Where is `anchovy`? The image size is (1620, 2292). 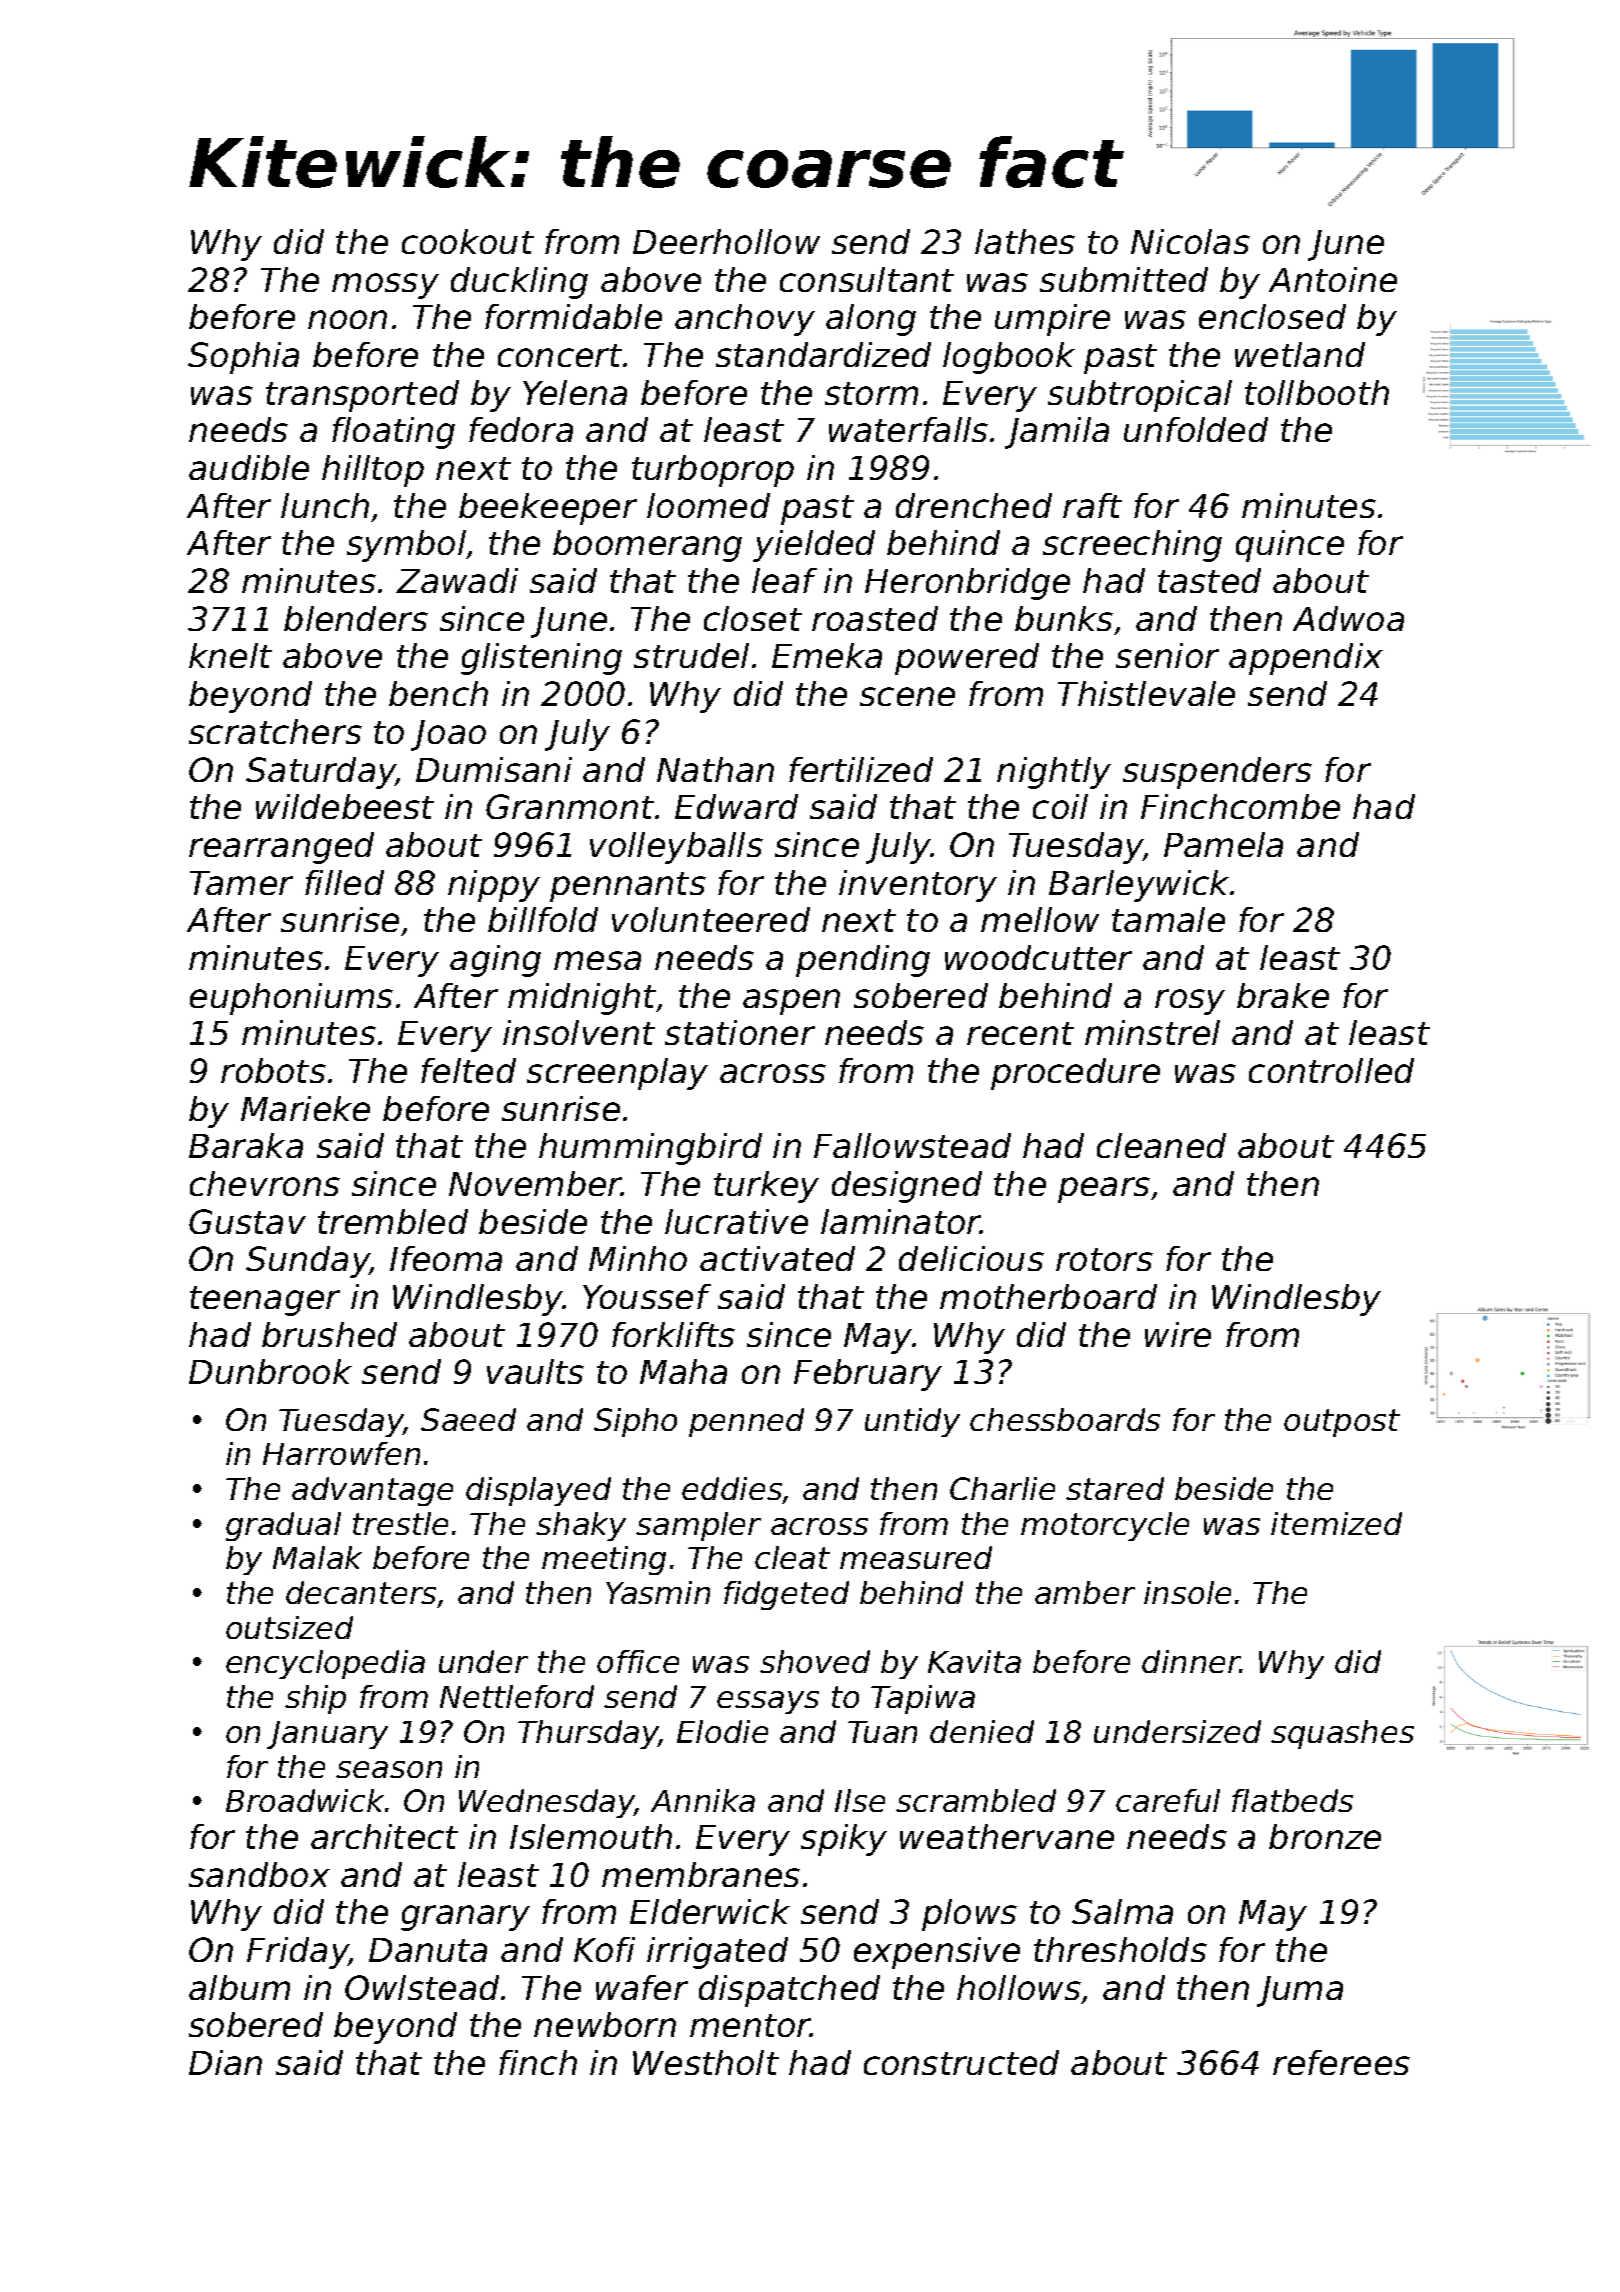
anchovy is located at coordinates (745, 320).
